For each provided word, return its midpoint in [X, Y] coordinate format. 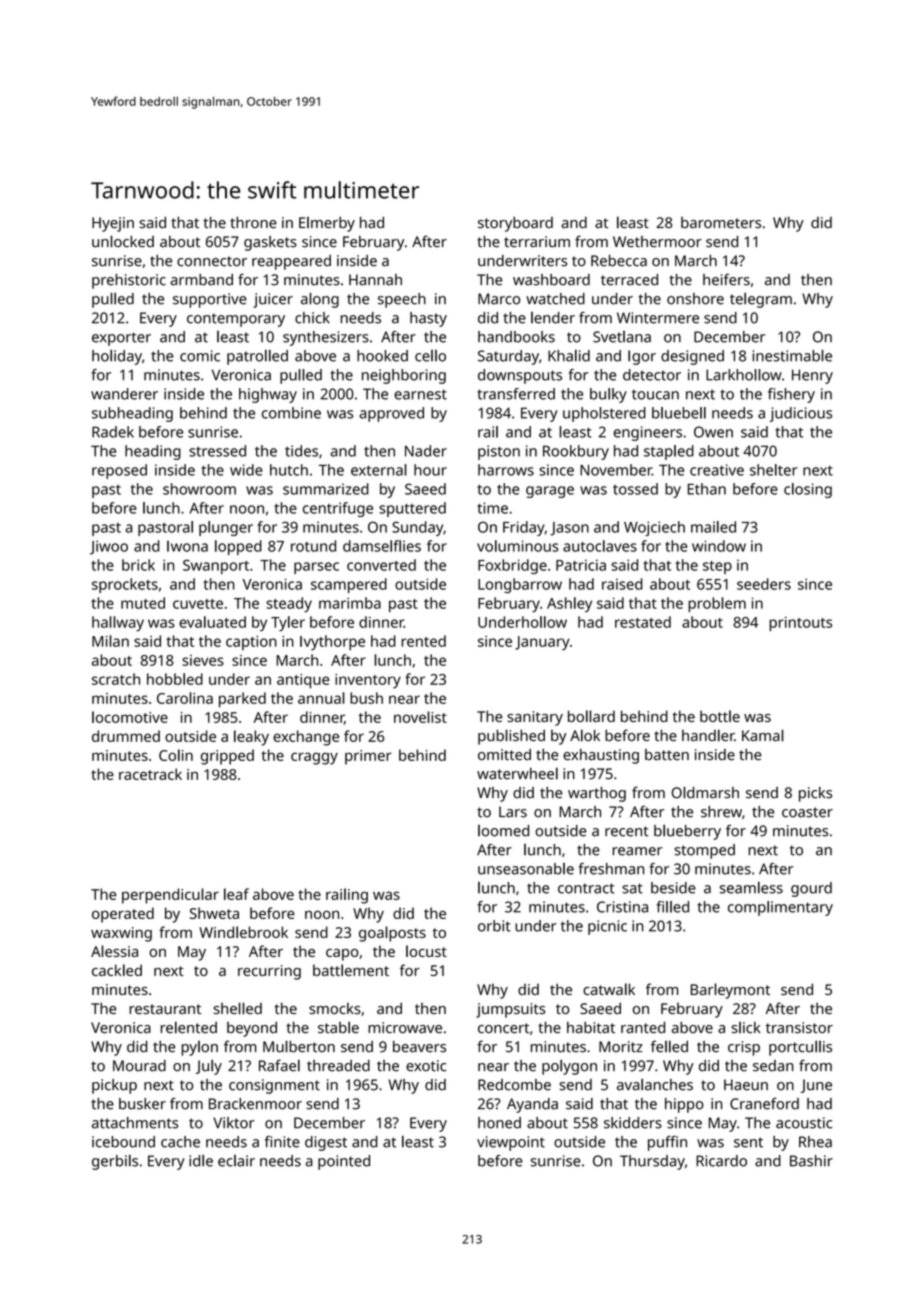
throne [253, 222]
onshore [695, 299]
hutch [289, 470]
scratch [116, 679]
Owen [713, 432]
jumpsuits [510, 1010]
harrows [506, 470]
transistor [799, 1028]
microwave [405, 1028]
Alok [585, 735]
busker [142, 1104]
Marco [499, 299]
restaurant [165, 1009]
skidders [633, 1123]
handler [708, 735]
